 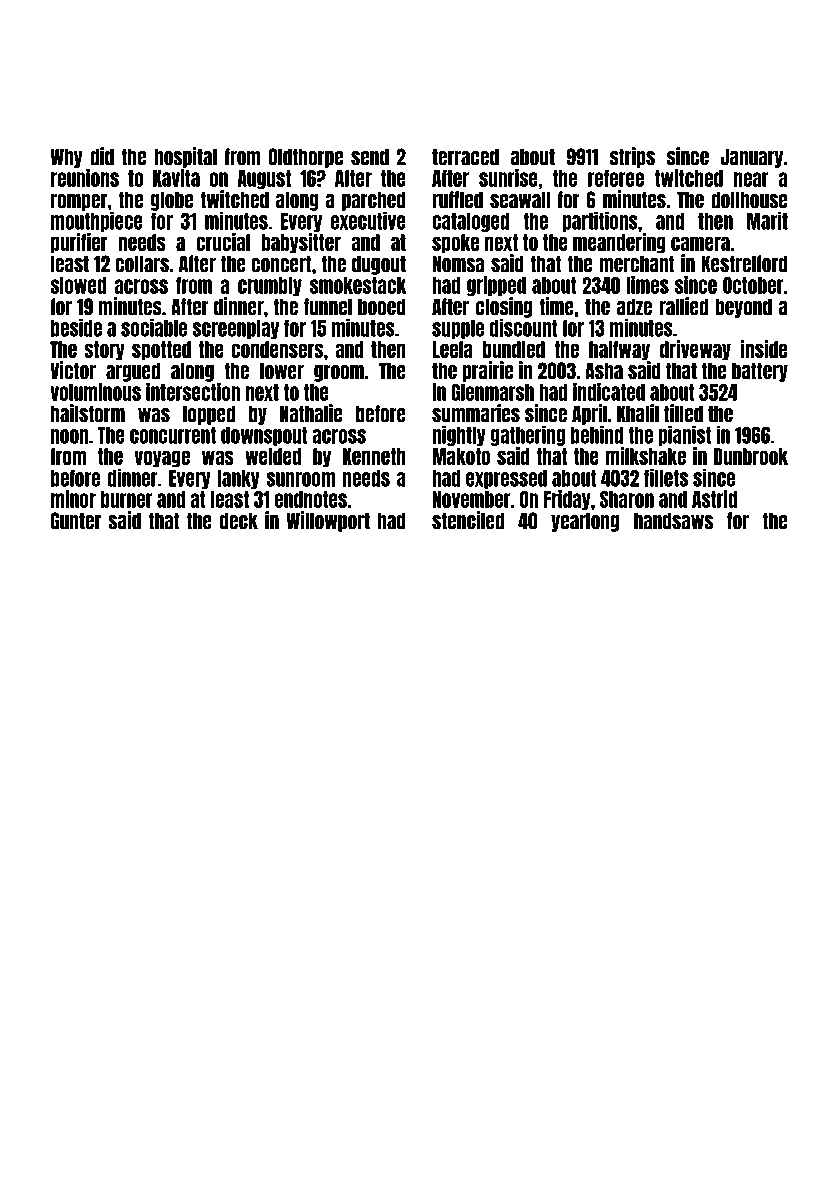 What do you see at coordinates (752, 158) in the image?
I see `January` at bounding box center [752, 158].
